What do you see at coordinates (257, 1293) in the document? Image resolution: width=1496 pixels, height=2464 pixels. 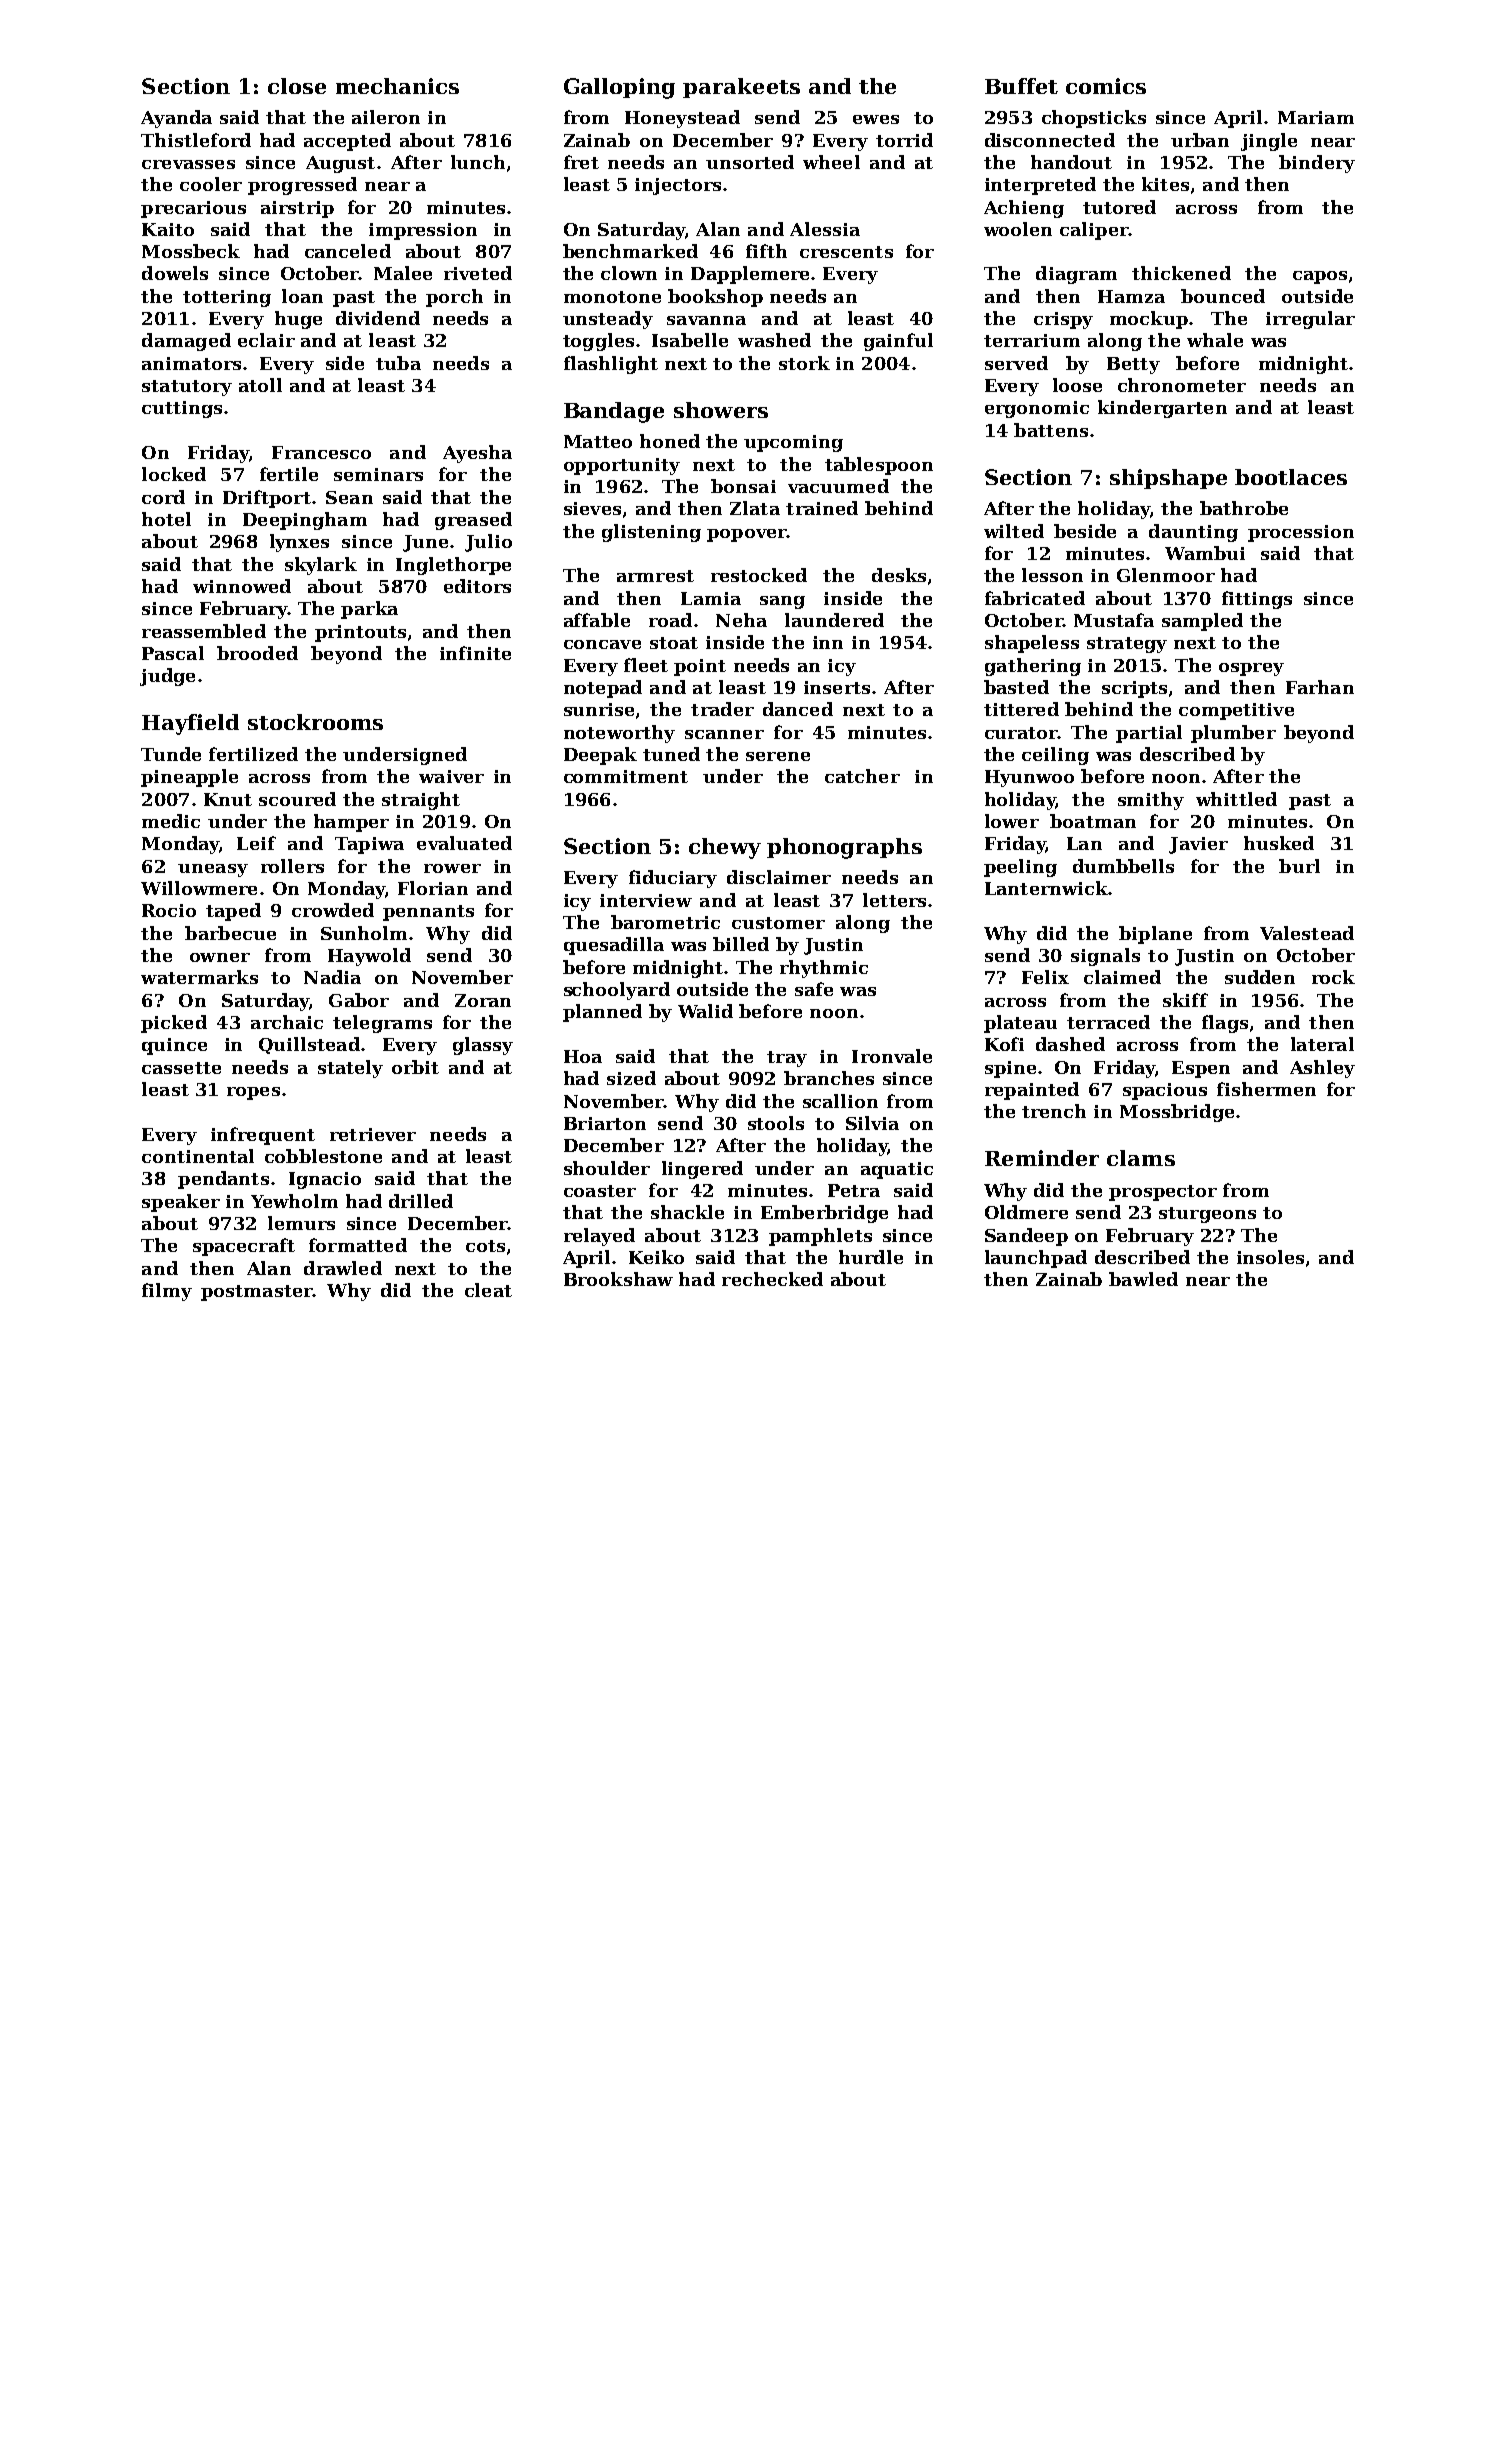 I see `postmaster` at bounding box center [257, 1293].
